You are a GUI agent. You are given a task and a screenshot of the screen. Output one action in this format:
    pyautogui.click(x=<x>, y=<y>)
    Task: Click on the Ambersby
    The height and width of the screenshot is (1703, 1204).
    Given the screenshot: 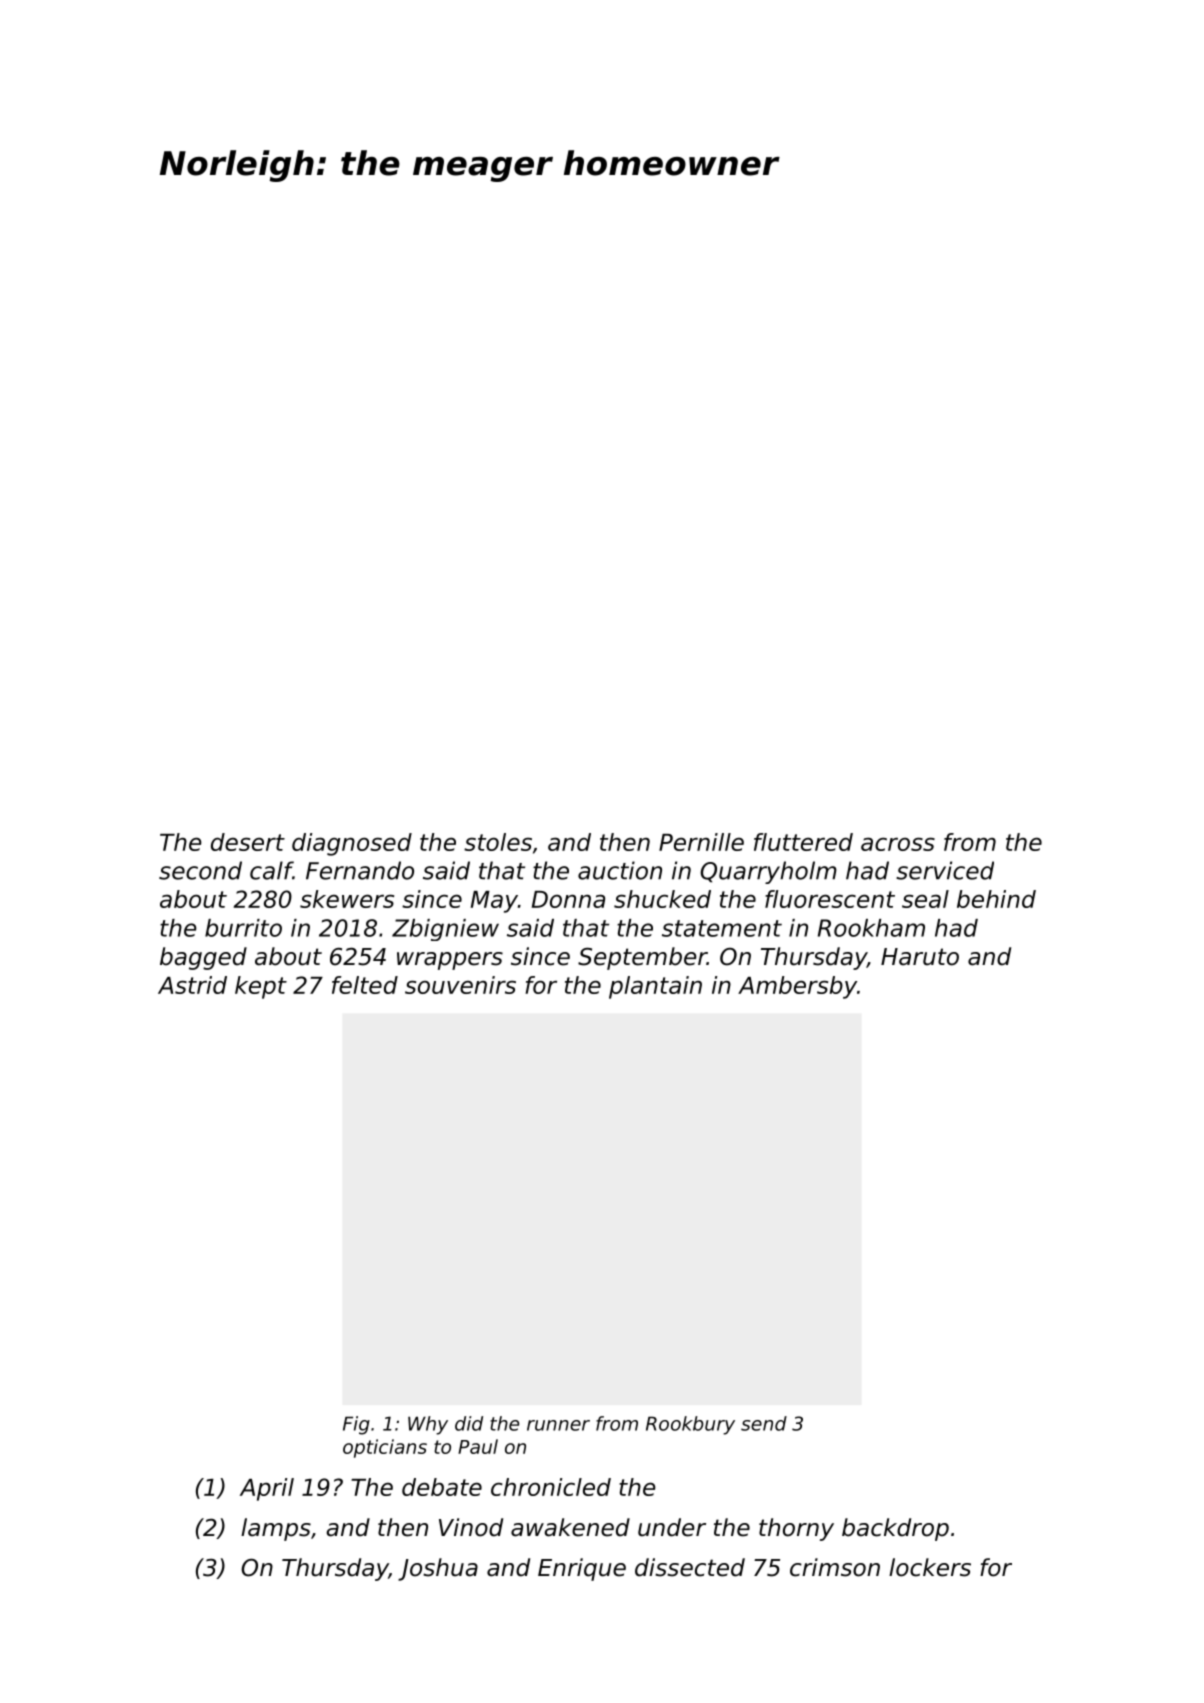 What is the action you would take?
    pyautogui.click(x=797, y=987)
